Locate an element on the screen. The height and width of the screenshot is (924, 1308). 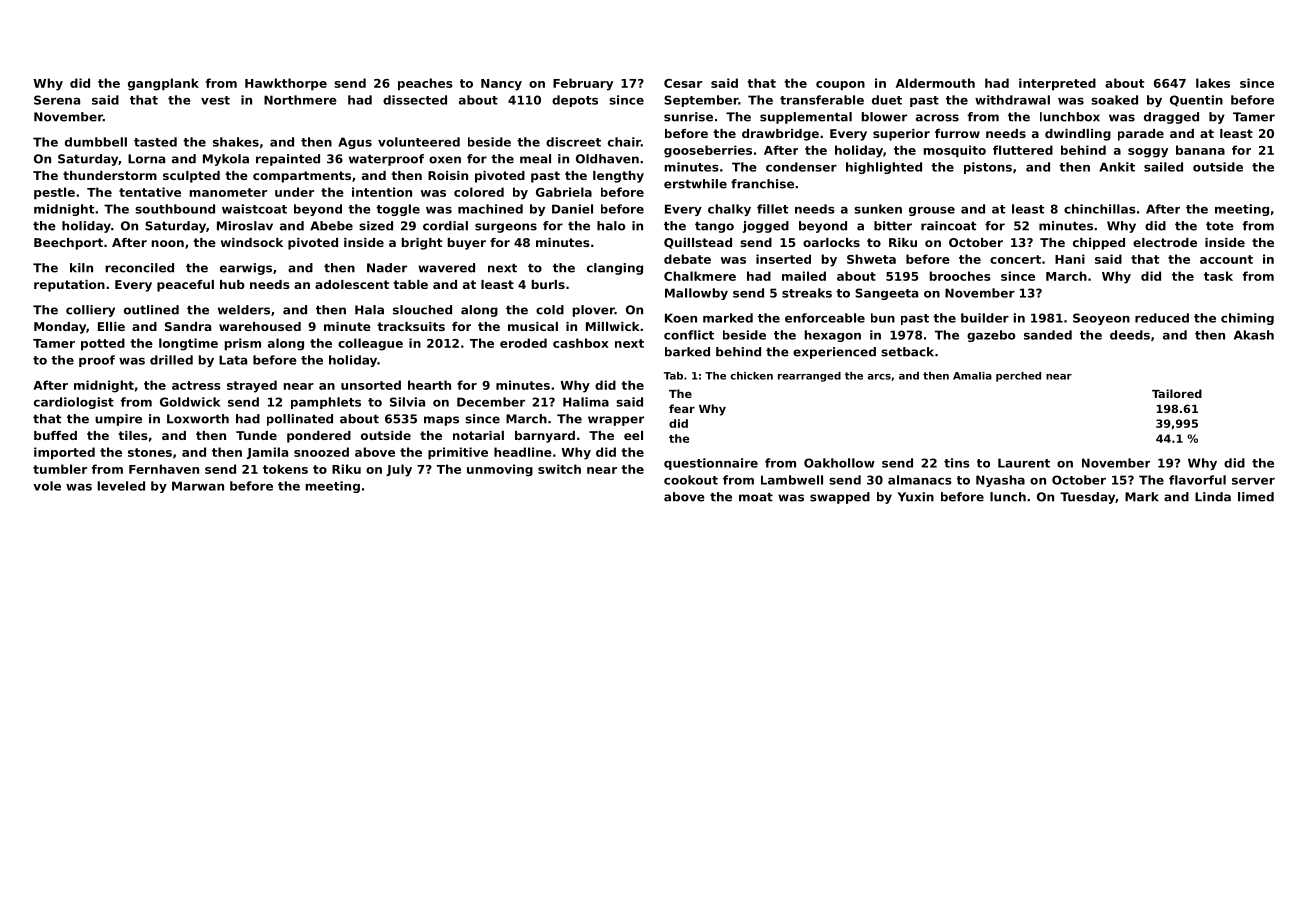
Nancy is located at coordinates (501, 85).
